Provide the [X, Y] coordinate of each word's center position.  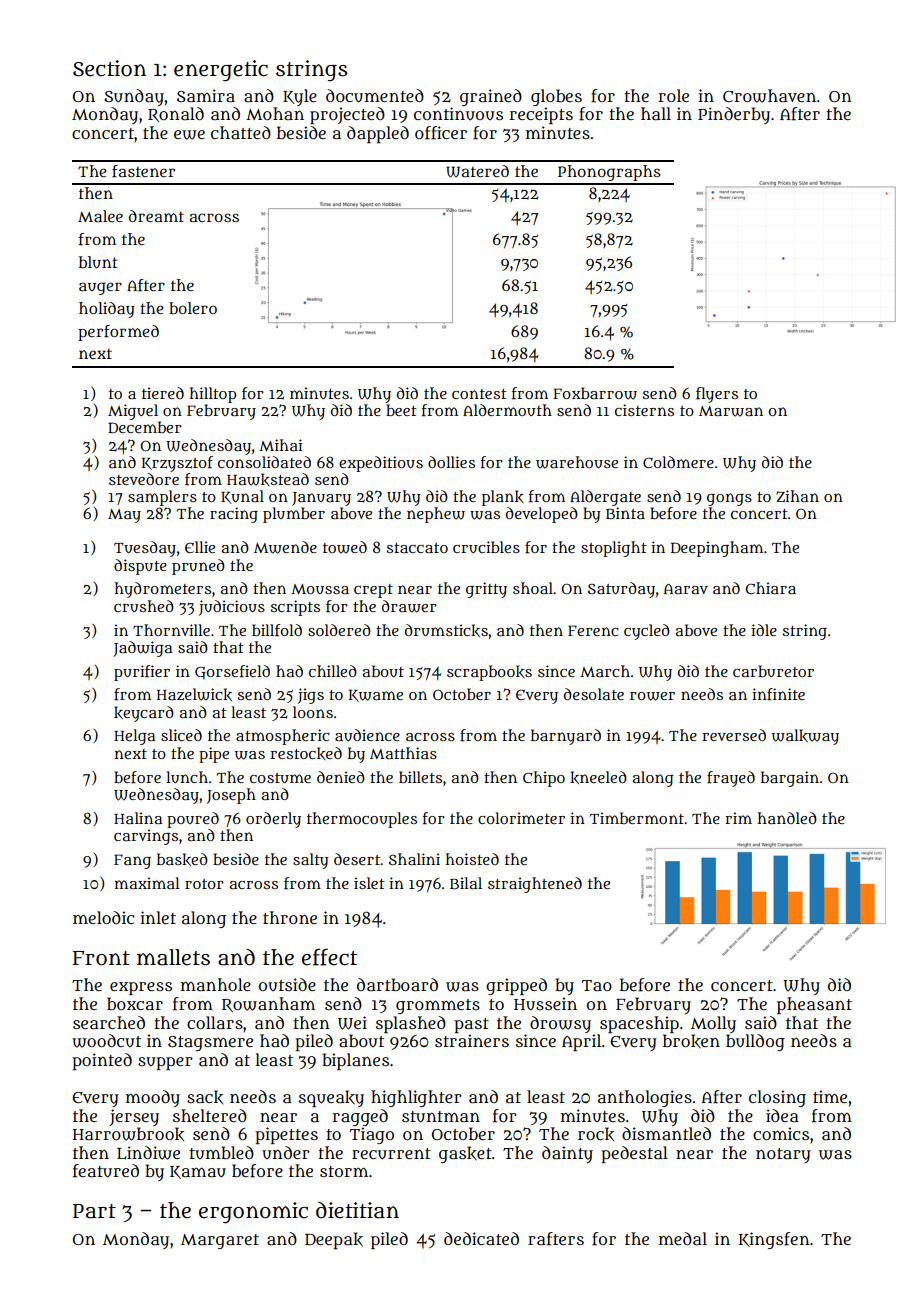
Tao [597, 985]
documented [375, 96]
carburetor [773, 671]
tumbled [221, 1152]
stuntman [441, 1117]
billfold [277, 630]
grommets [438, 1006]
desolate [594, 694]
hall [656, 113]
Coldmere [678, 462]
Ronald [176, 114]
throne [290, 917]
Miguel [133, 412]
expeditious [381, 464]
